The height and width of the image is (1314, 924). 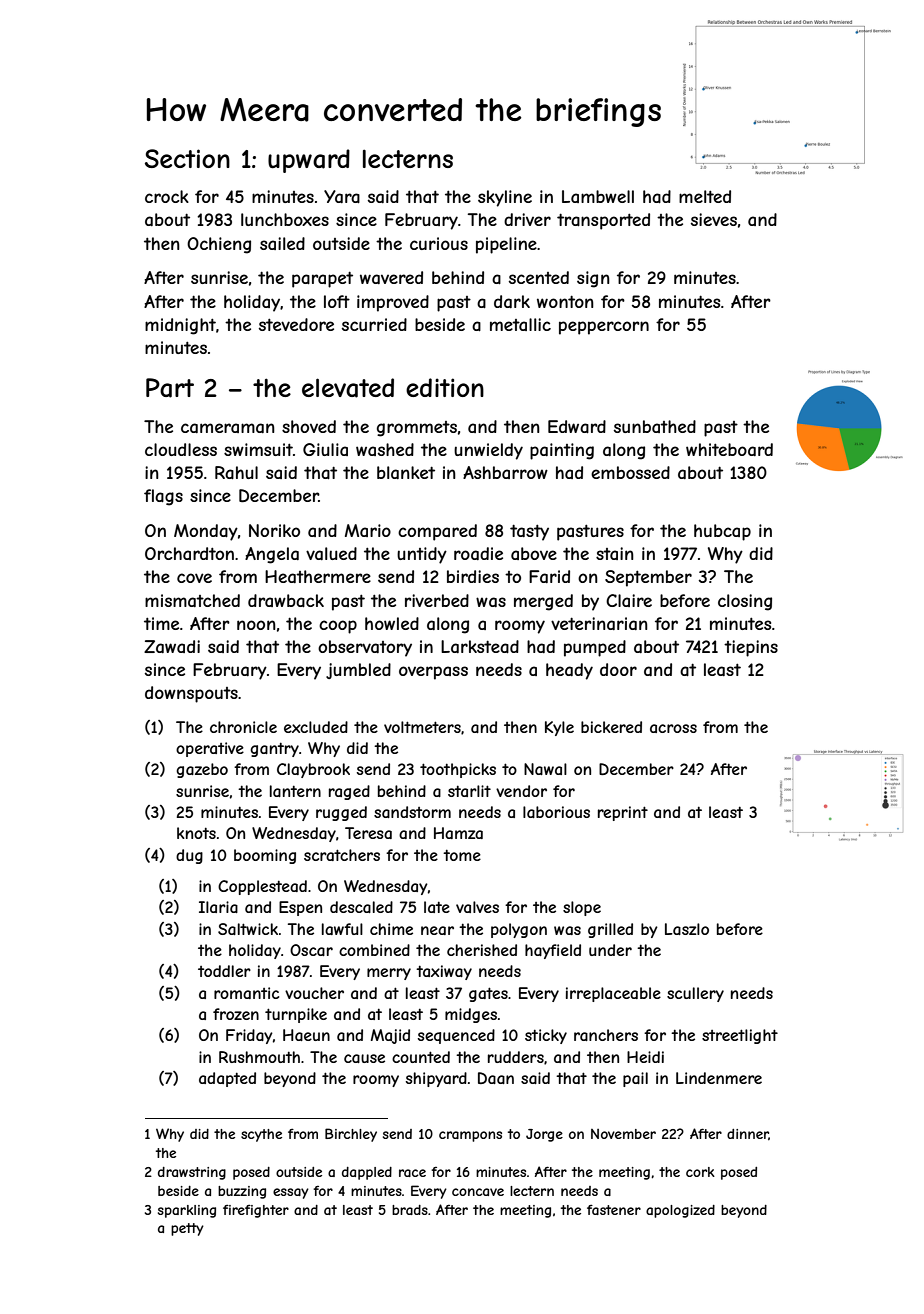 I want to click on reprint, so click(x=623, y=813).
